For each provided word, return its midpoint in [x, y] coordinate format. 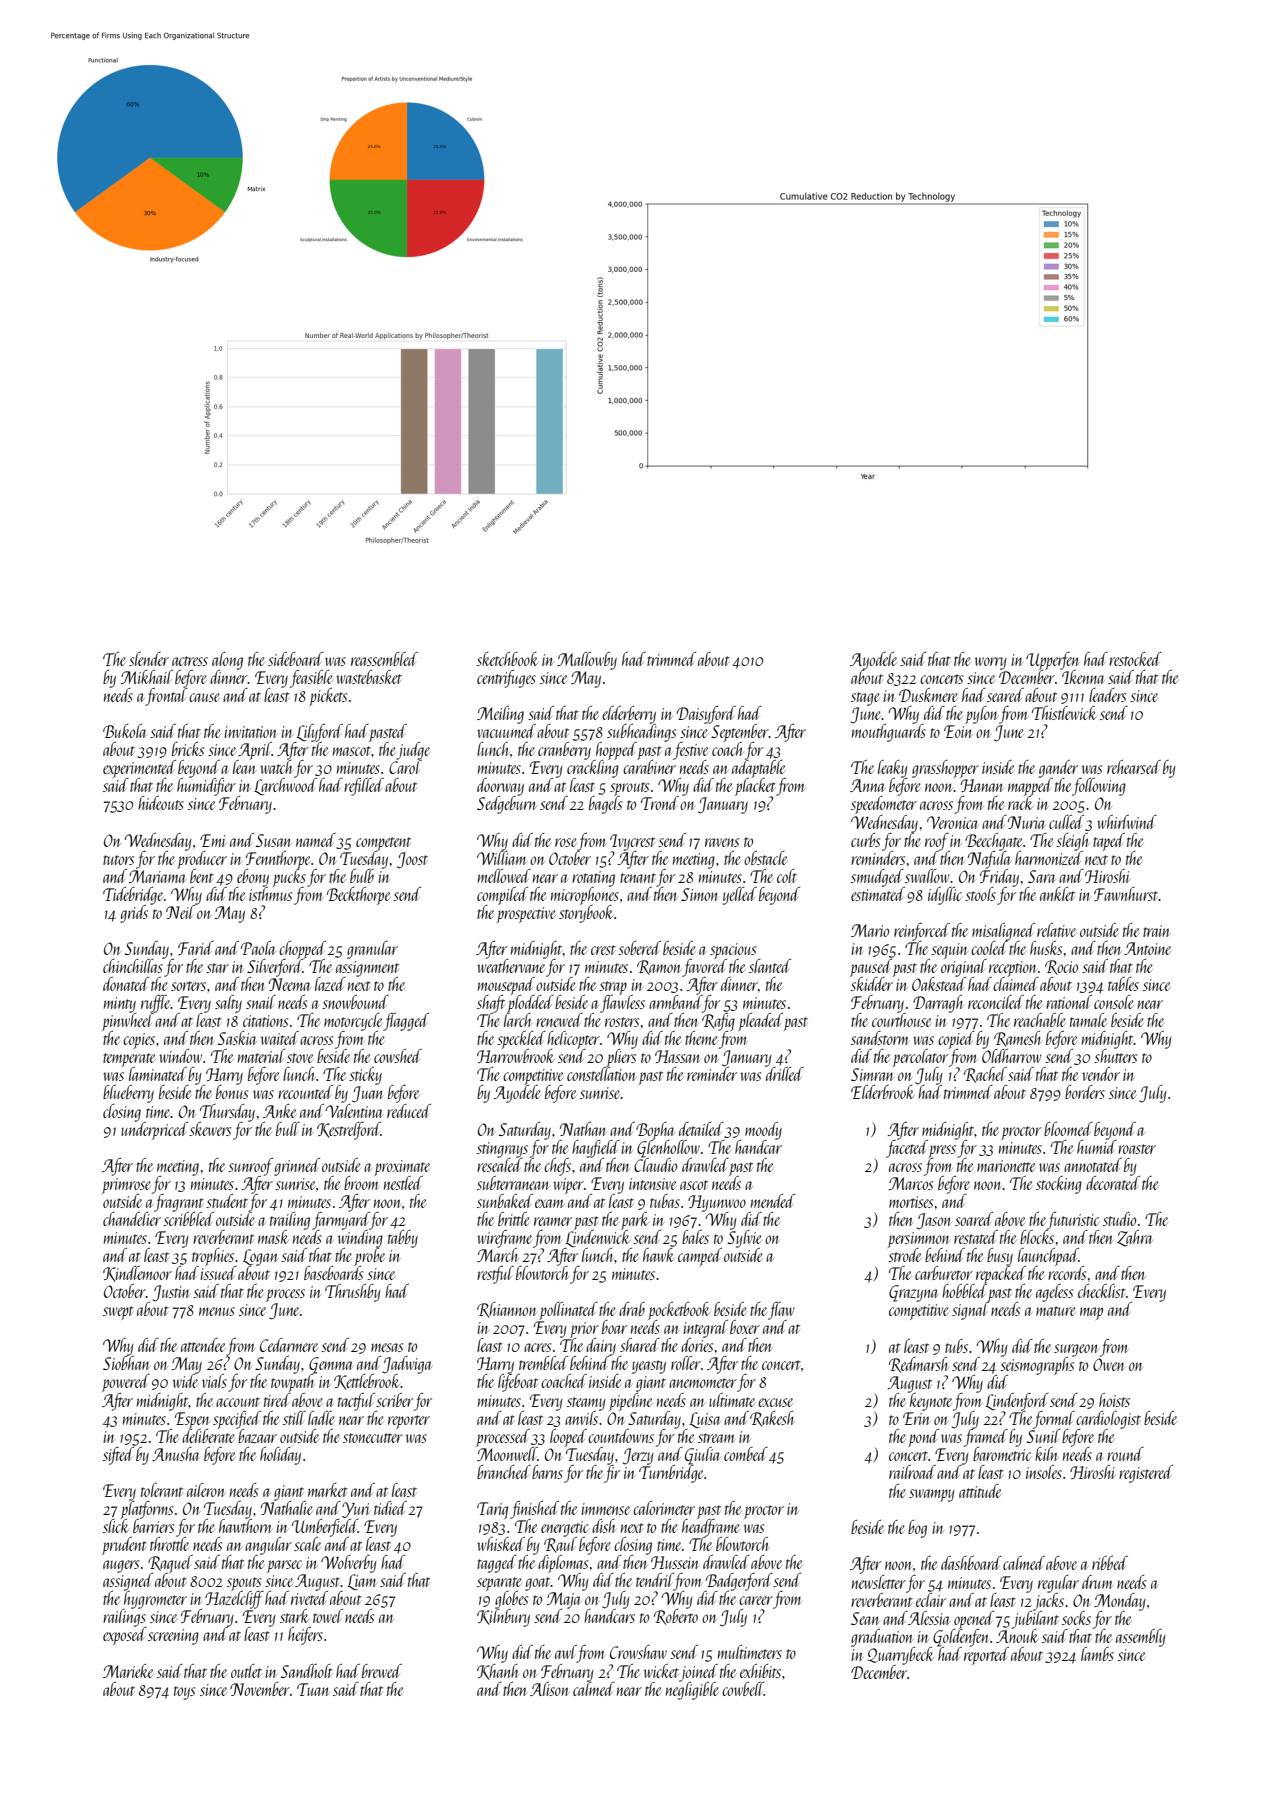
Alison [549, 1689]
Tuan [313, 1689]
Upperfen [1053, 661]
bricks [188, 749]
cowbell [743, 1689]
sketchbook [508, 659]
